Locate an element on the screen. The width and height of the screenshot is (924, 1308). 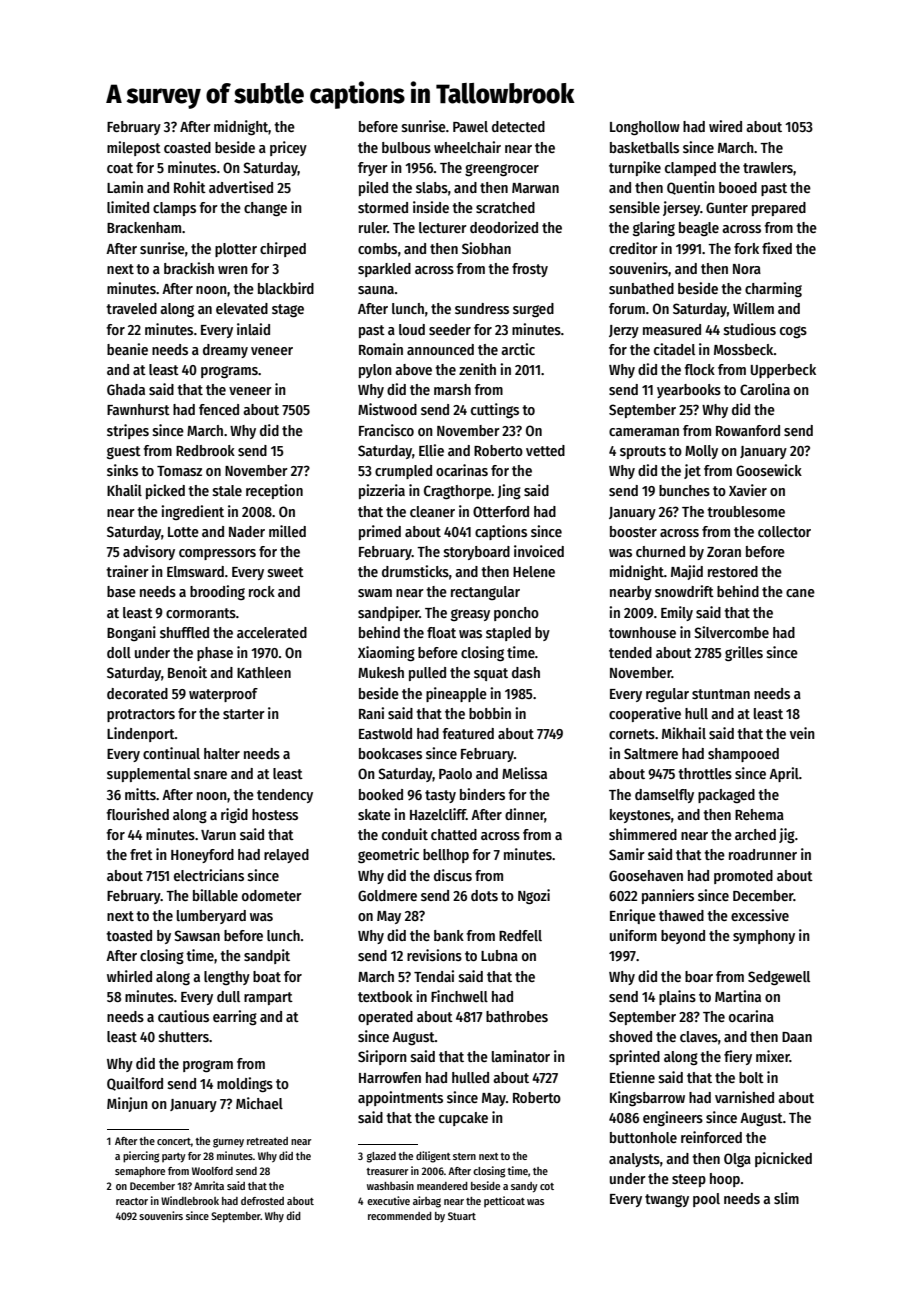
plains is located at coordinates (677, 997).
